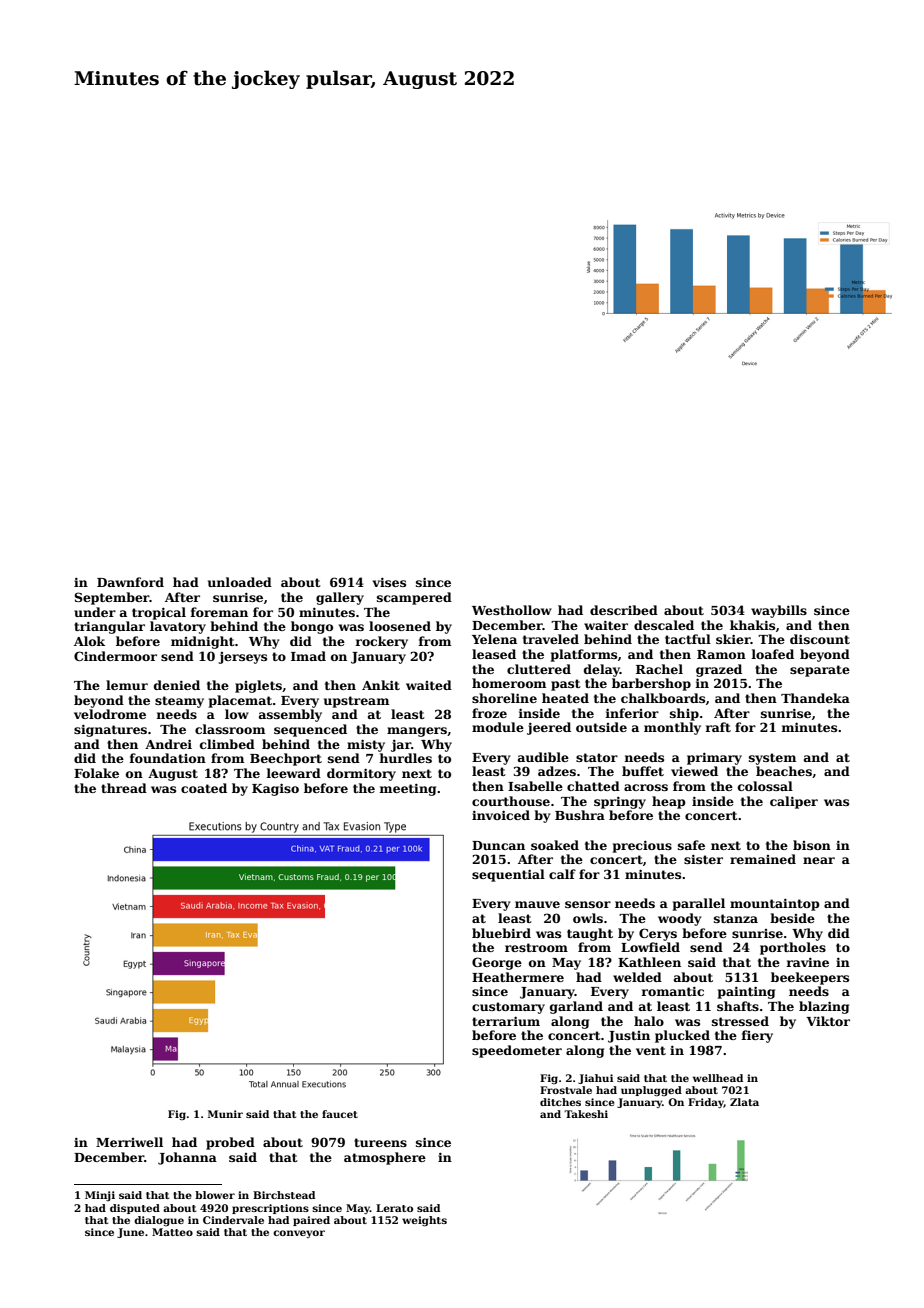 The height and width of the screenshot is (1308, 924). What do you see at coordinates (744, 1102) in the screenshot?
I see `Zlata` at bounding box center [744, 1102].
